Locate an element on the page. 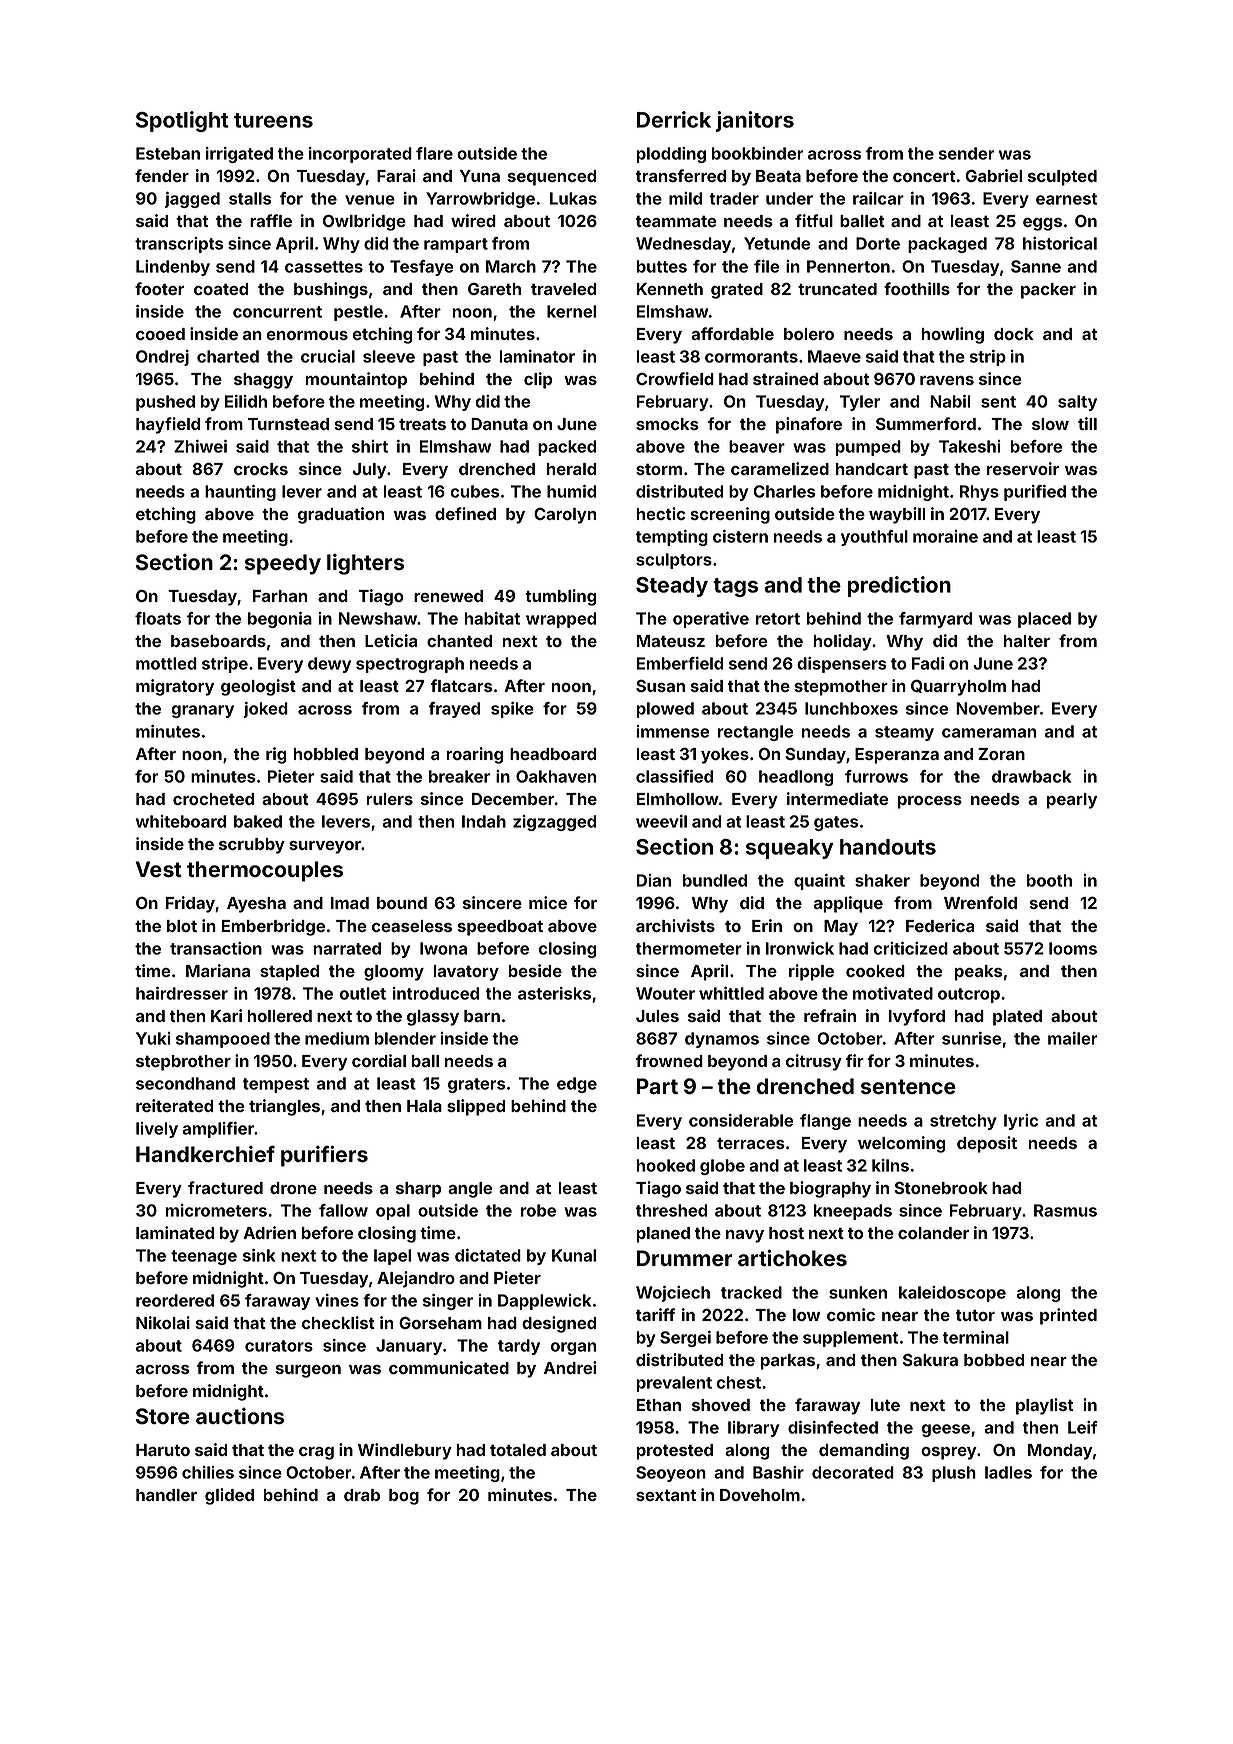  Gareth is located at coordinates (494, 289).
